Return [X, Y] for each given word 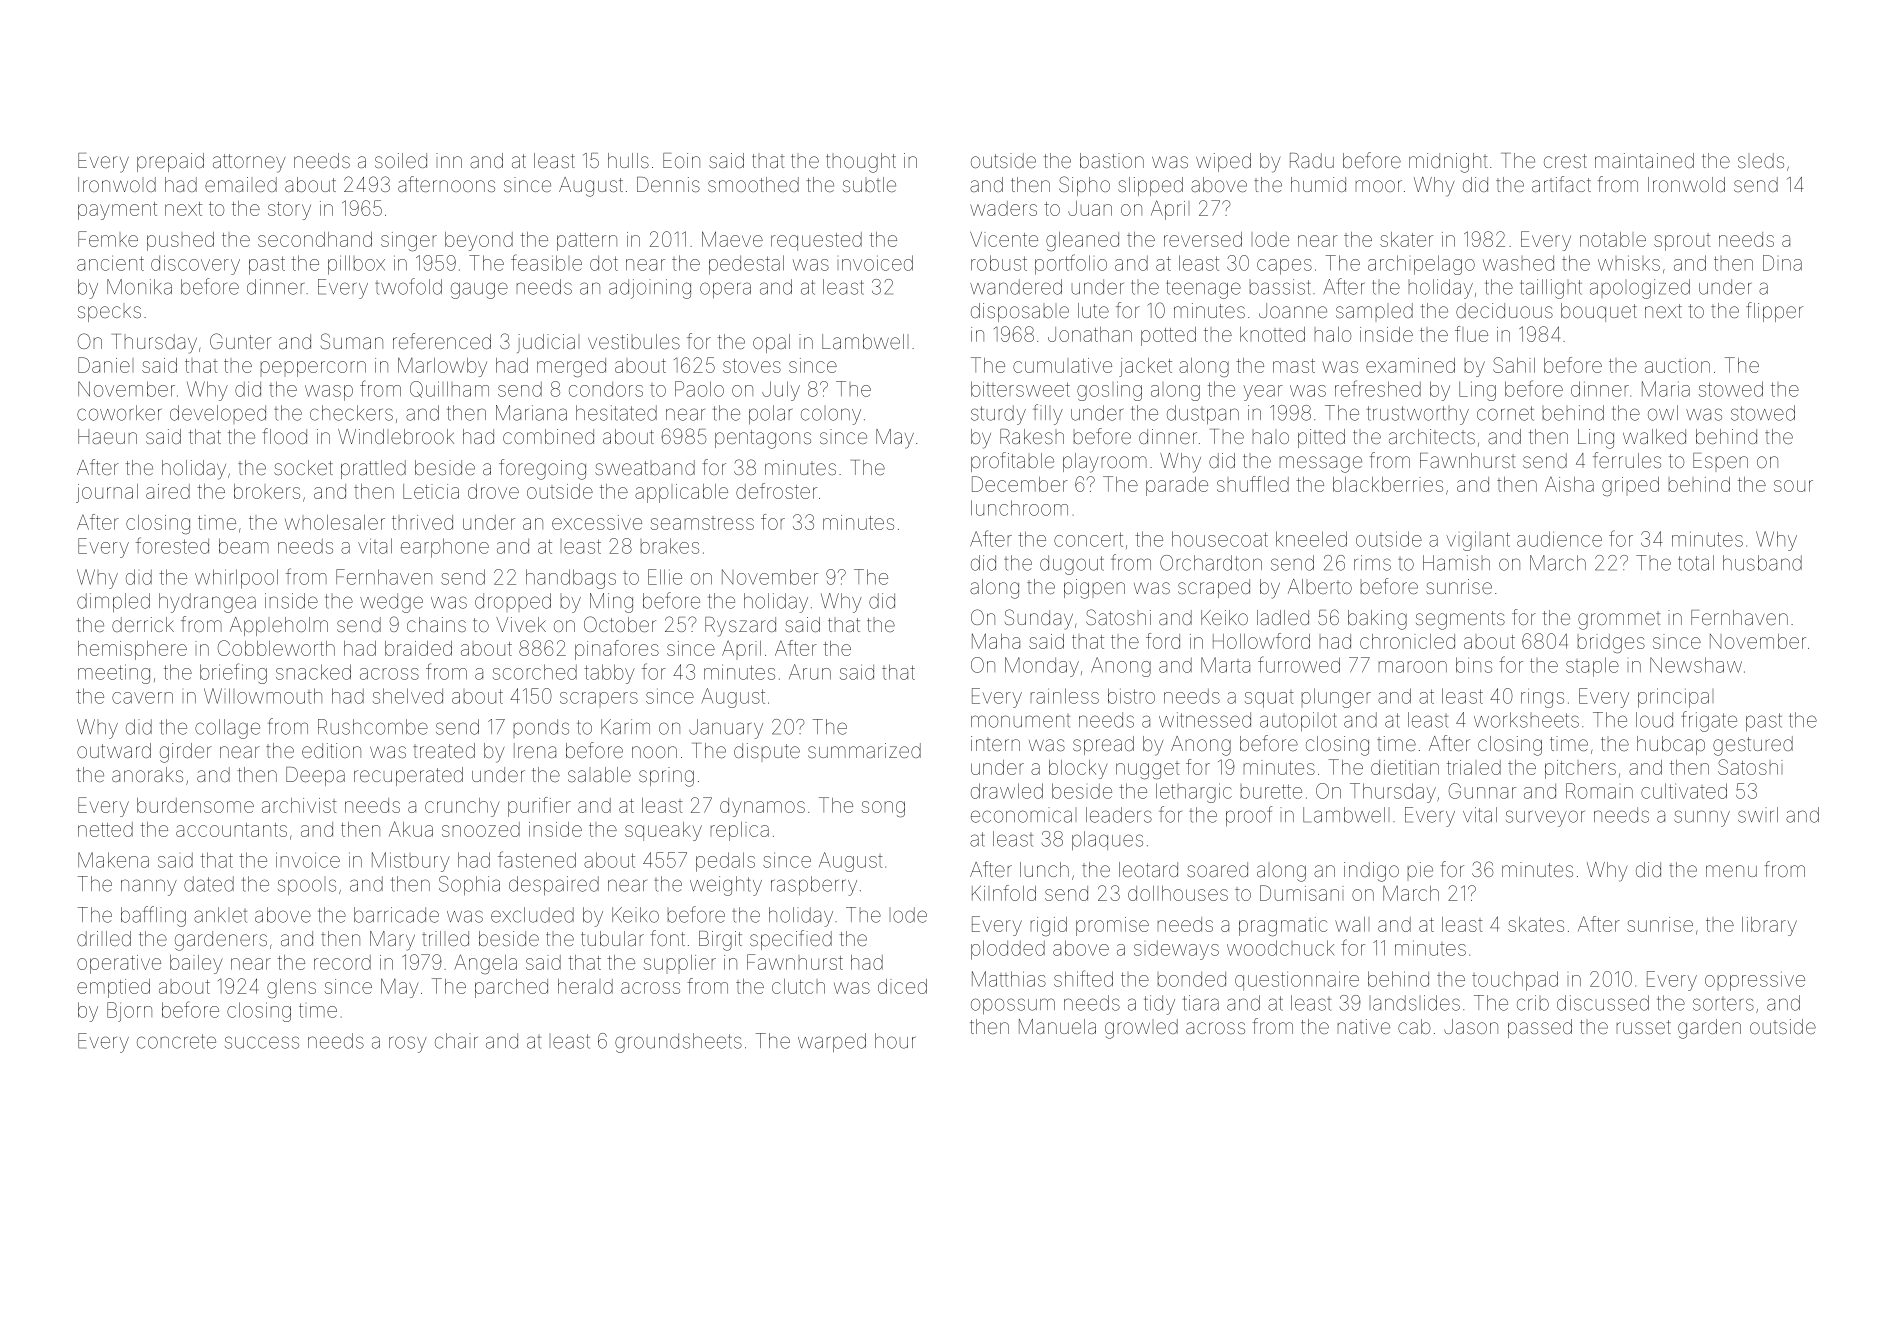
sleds [1761, 160]
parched [511, 988]
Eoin [681, 160]
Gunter [240, 341]
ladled [1283, 617]
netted [105, 829]
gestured [1753, 746]
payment [117, 211]
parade [1177, 486]
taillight [1551, 289]
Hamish [1456, 563]
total [1696, 563]
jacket [1145, 367]
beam [244, 546]
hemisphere [132, 650]
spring [666, 777]
